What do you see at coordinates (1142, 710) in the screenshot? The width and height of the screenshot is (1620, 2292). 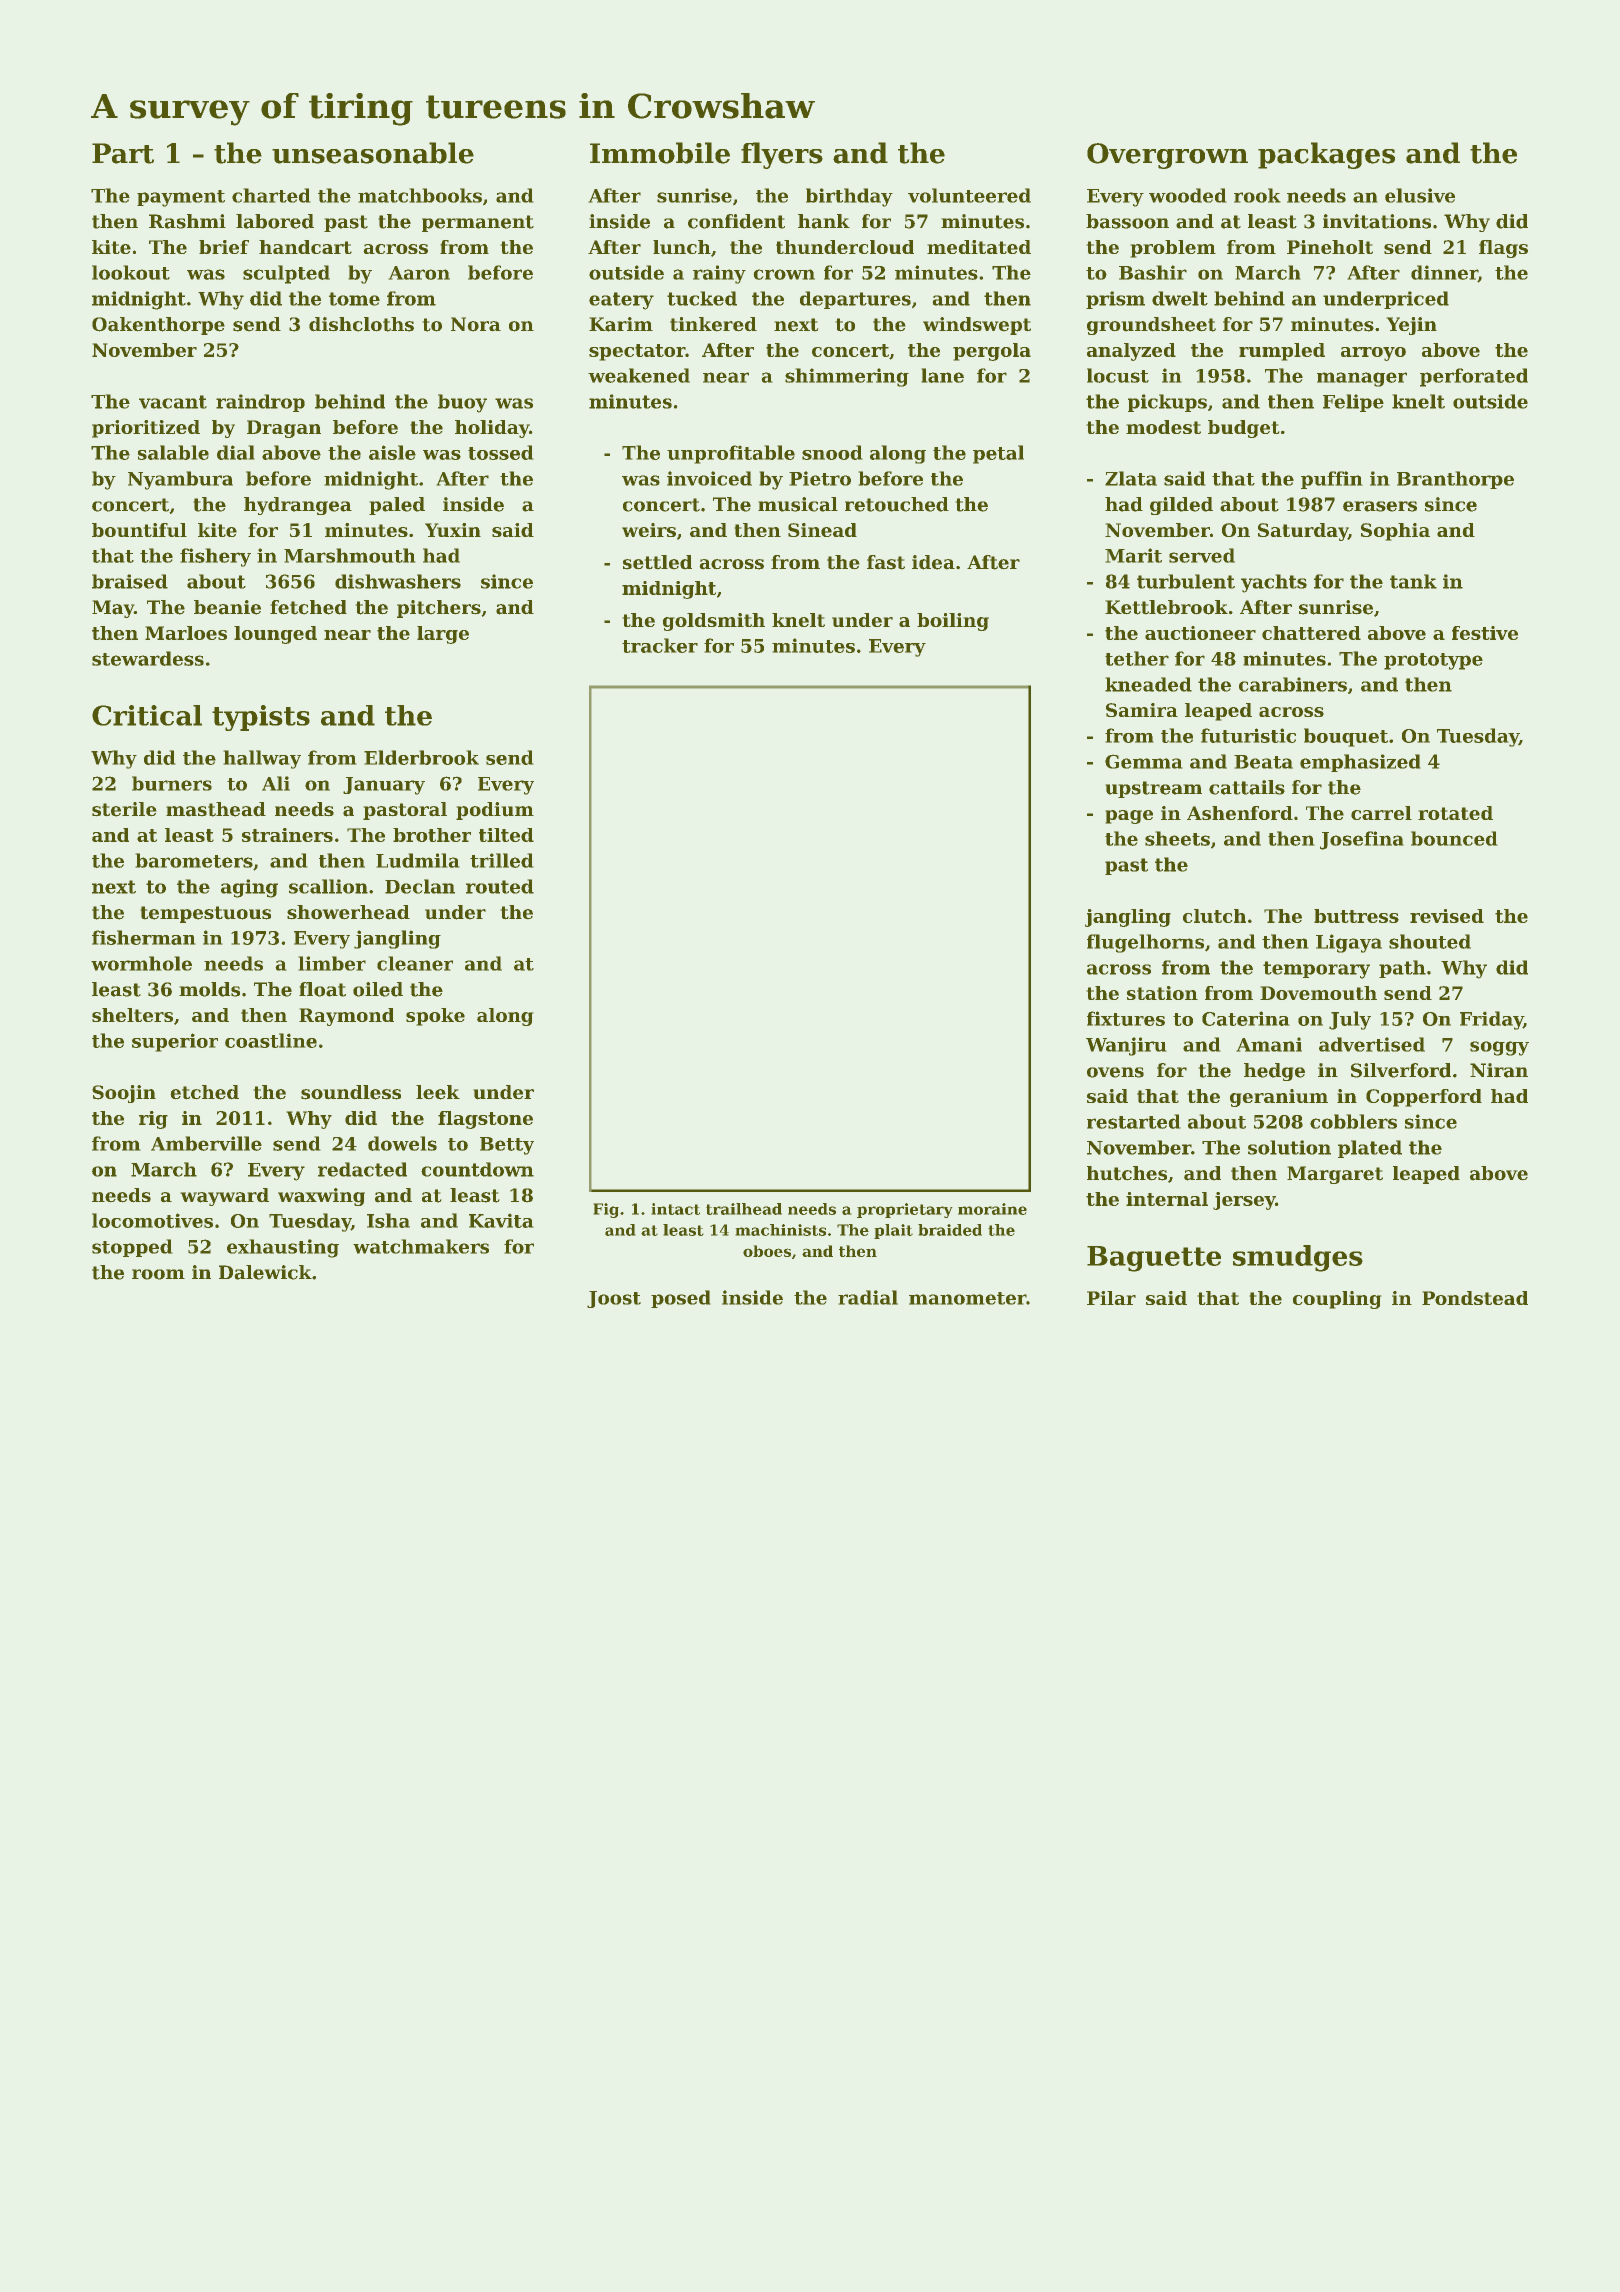 I see `Samira` at bounding box center [1142, 710].
